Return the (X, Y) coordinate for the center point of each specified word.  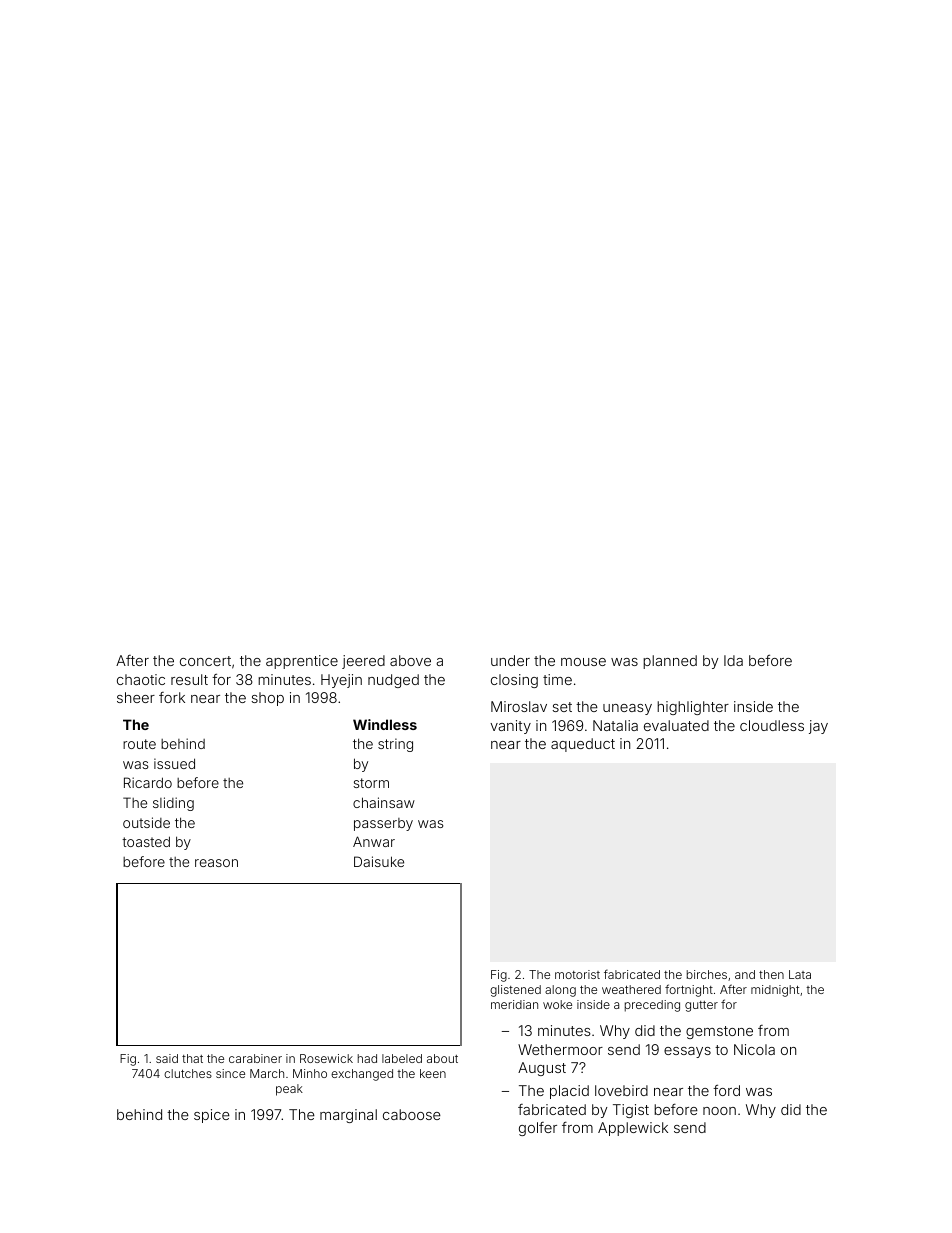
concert (205, 661)
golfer (538, 1129)
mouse (583, 662)
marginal (348, 1116)
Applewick (633, 1129)
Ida (733, 660)
